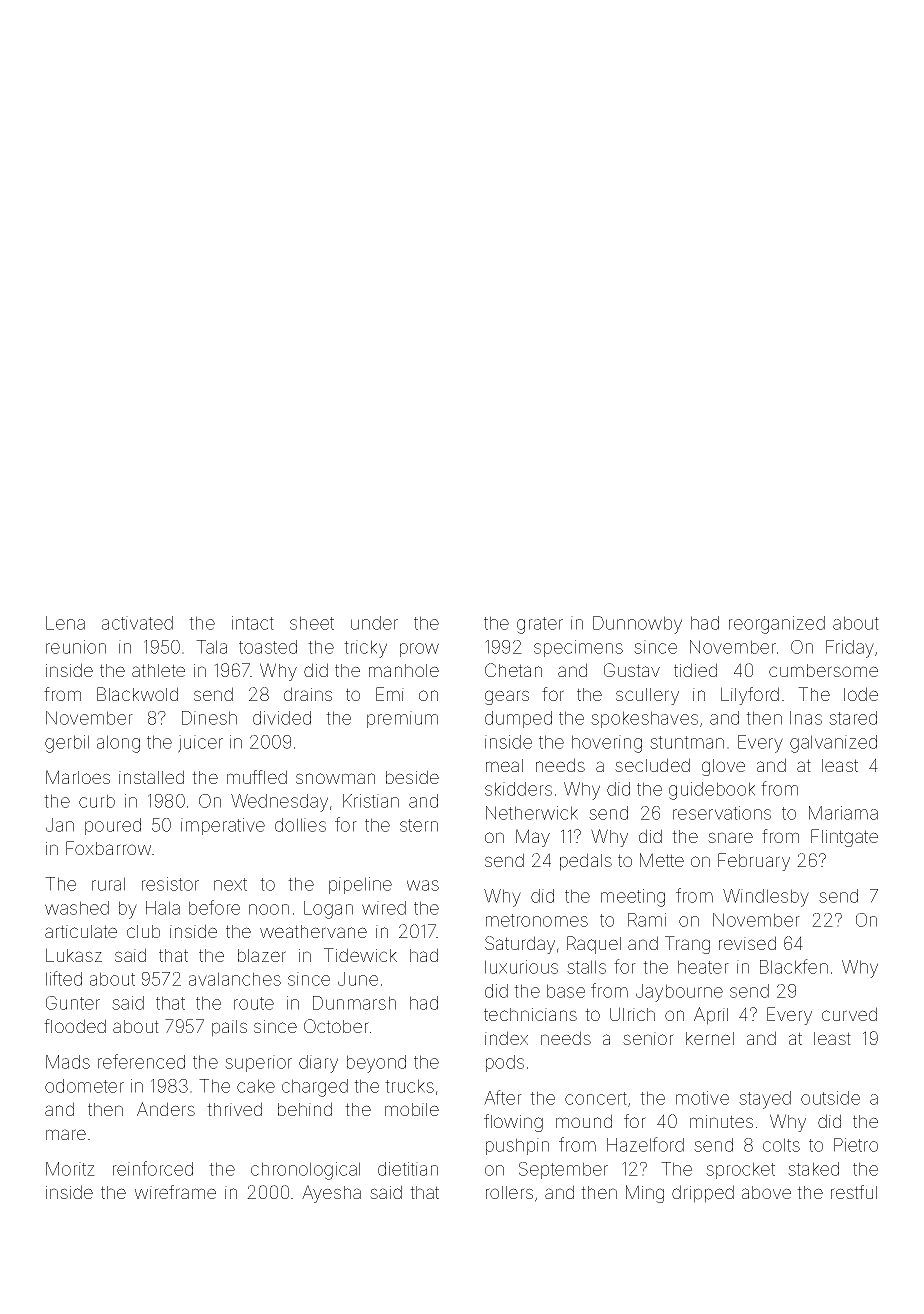 The width and height of the document is (924, 1314). What do you see at coordinates (175, 1192) in the document?
I see `wireframe` at bounding box center [175, 1192].
